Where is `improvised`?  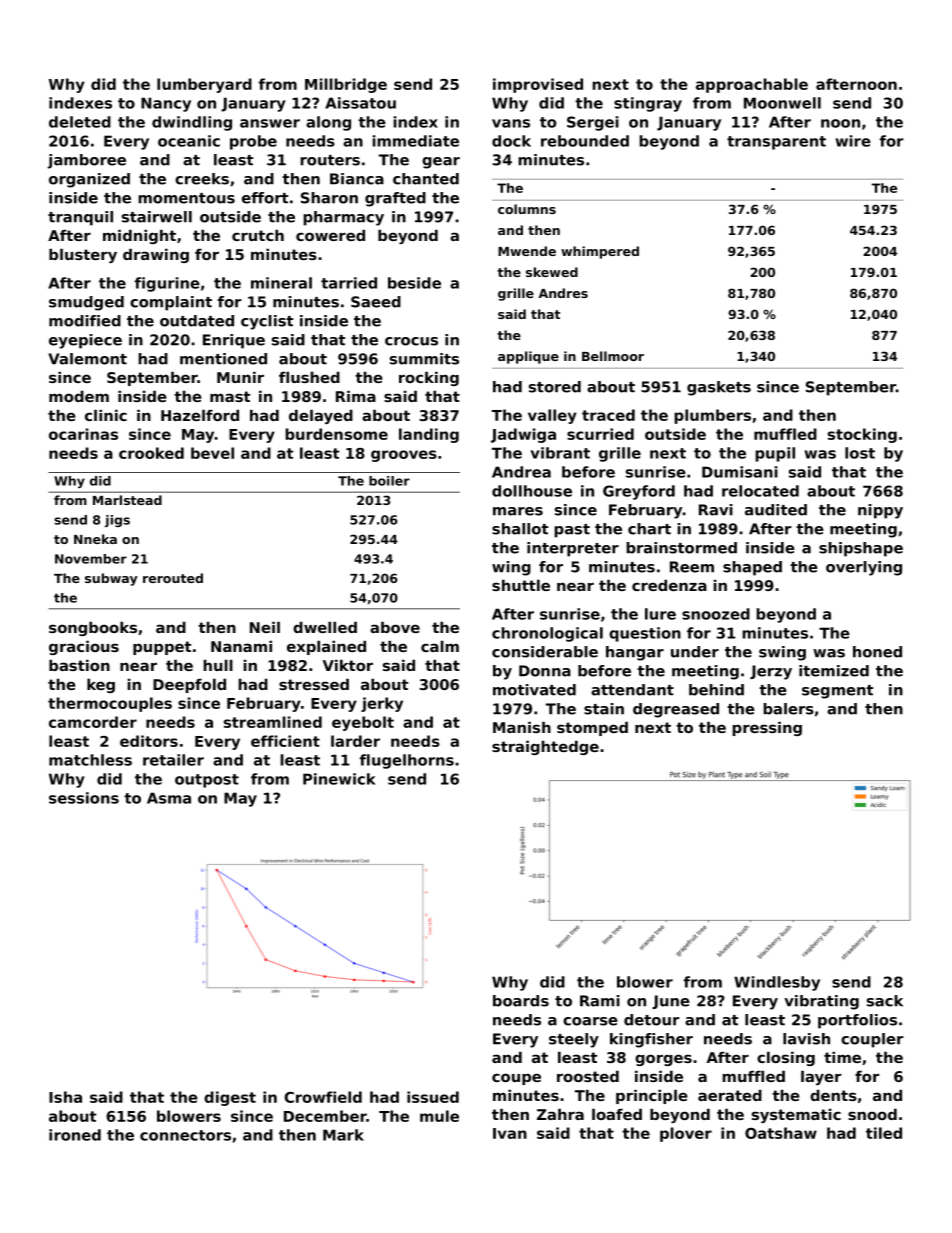 improvised is located at coordinates (538, 85).
